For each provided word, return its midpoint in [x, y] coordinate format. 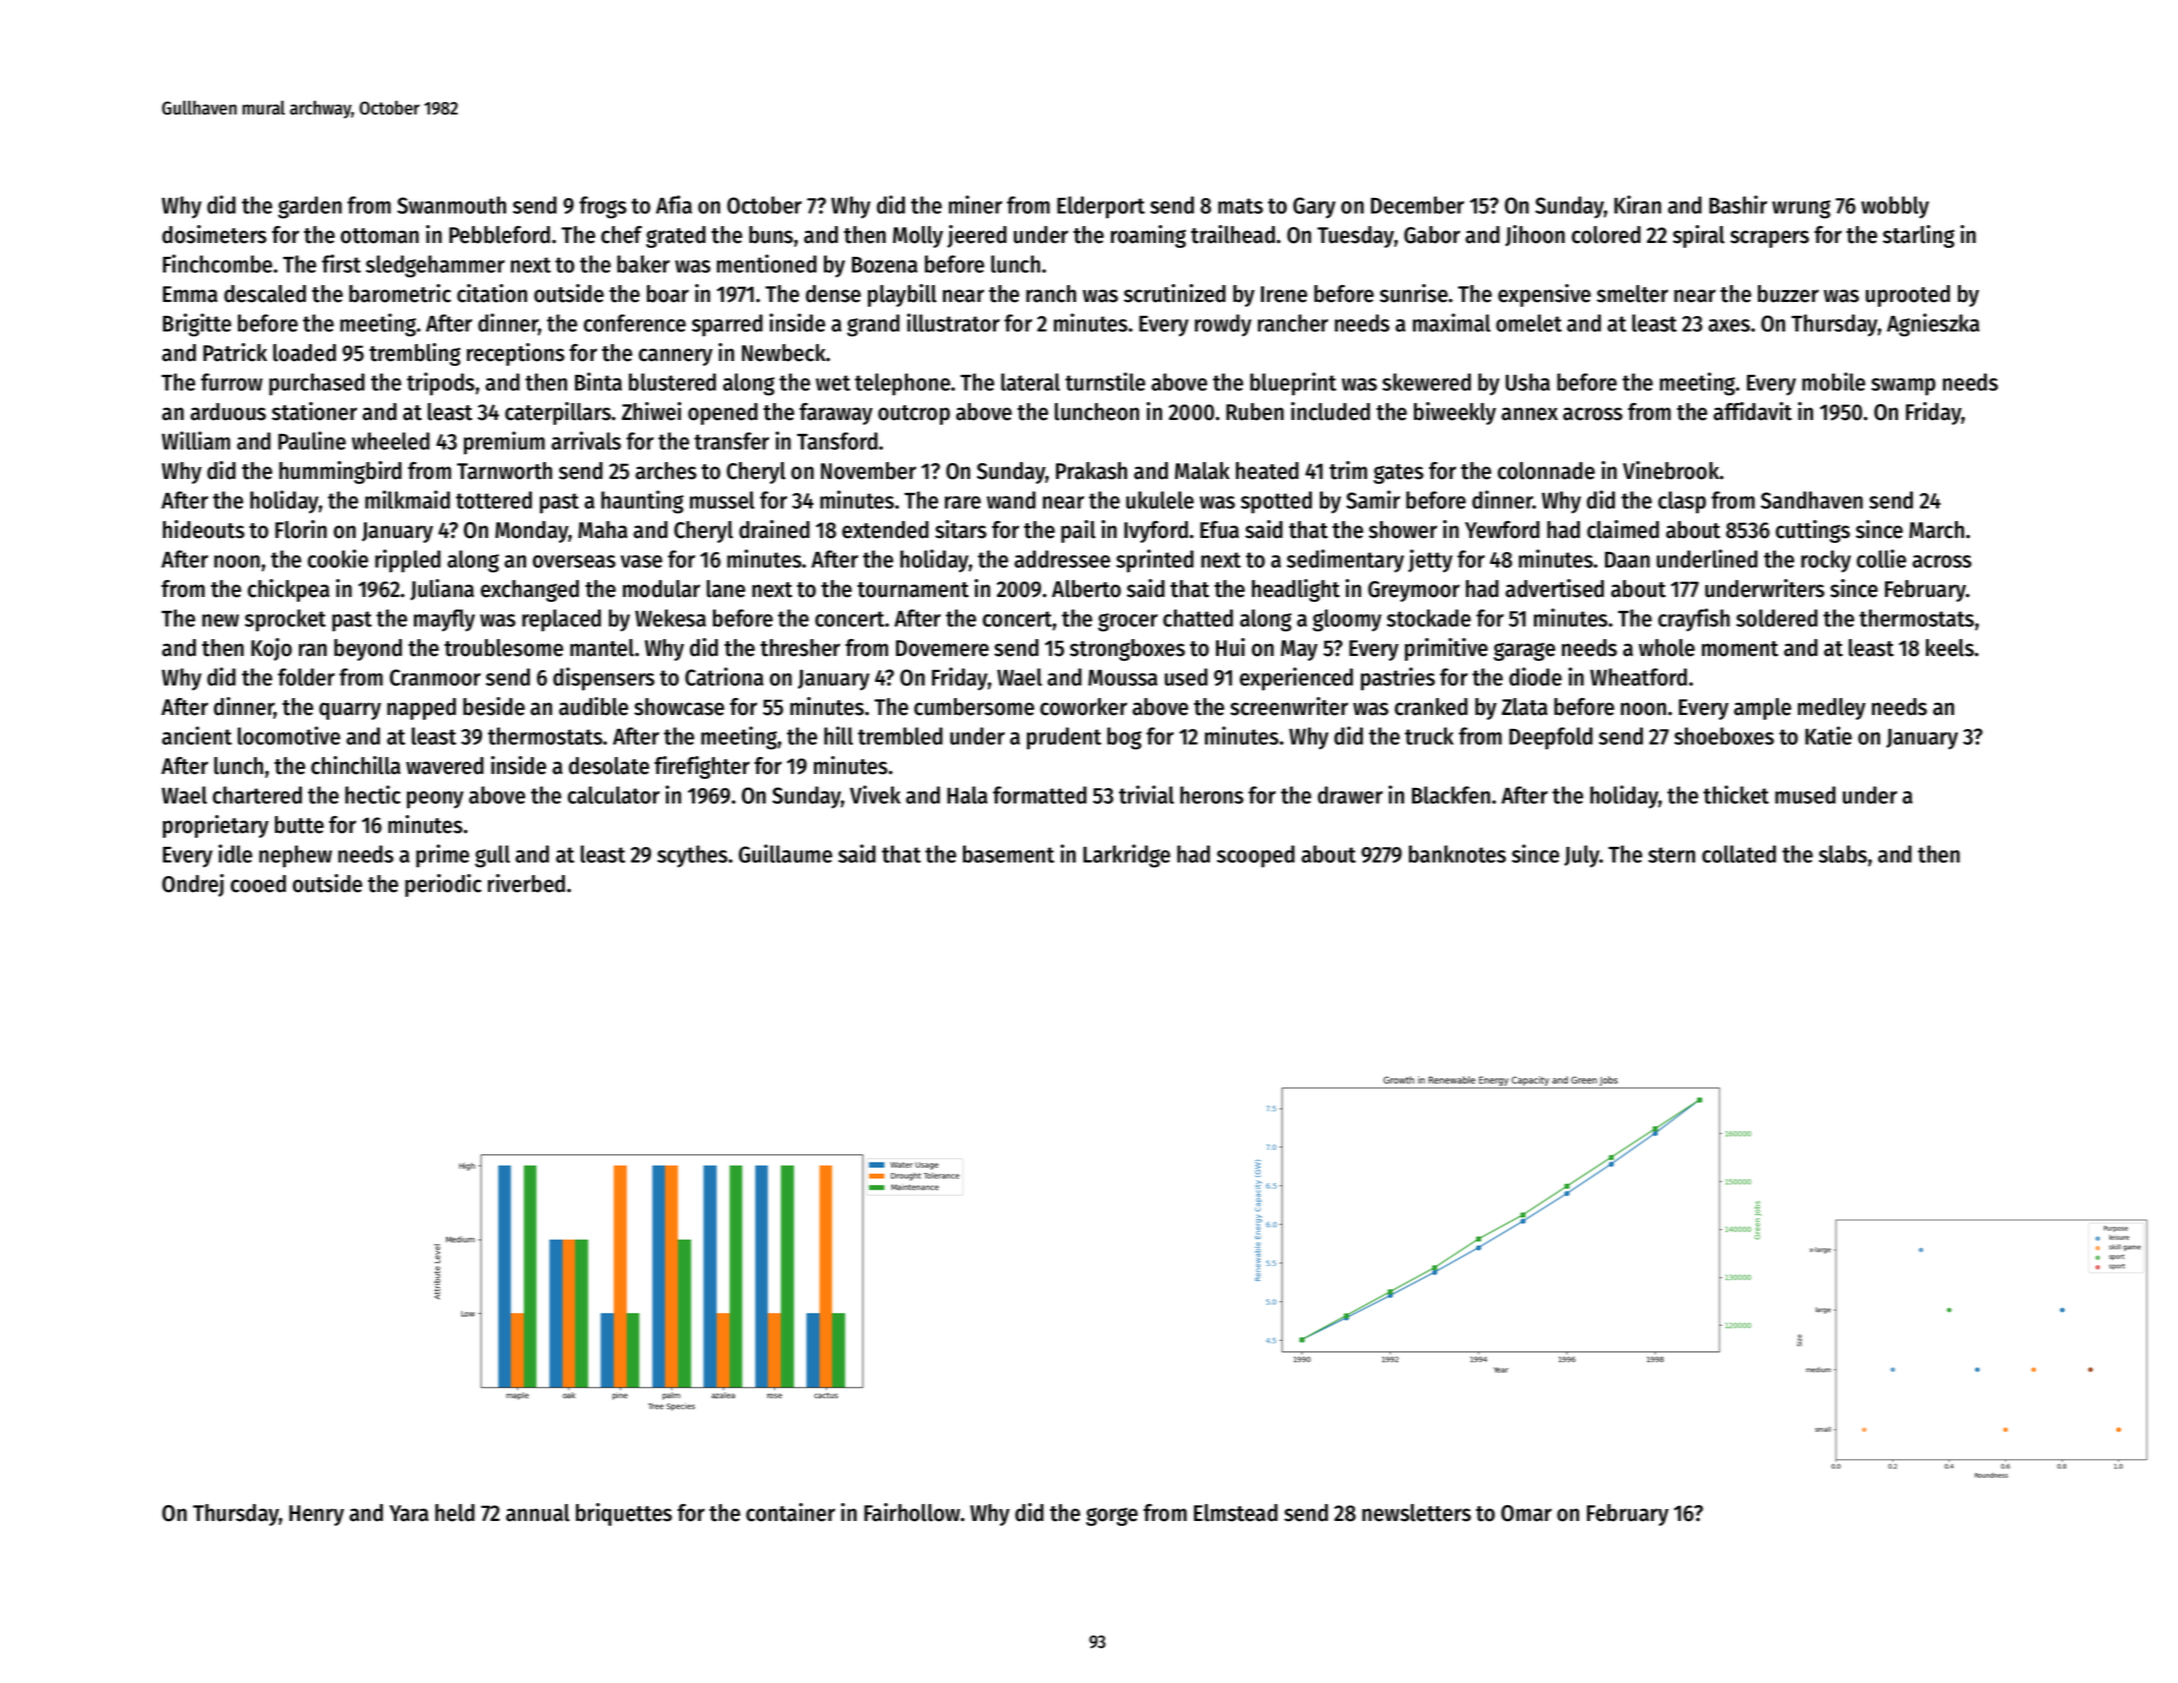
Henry [316, 1515]
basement [1008, 854]
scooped [1256, 856]
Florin [301, 529]
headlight [1296, 590]
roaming [1148, 236]
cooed [258, 884]
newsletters [1416, 1513]
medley [1832, 709]
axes [1729, 325]
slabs [1843, 854]
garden [310, 207]
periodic [443, 885]
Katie [1828, 735]
